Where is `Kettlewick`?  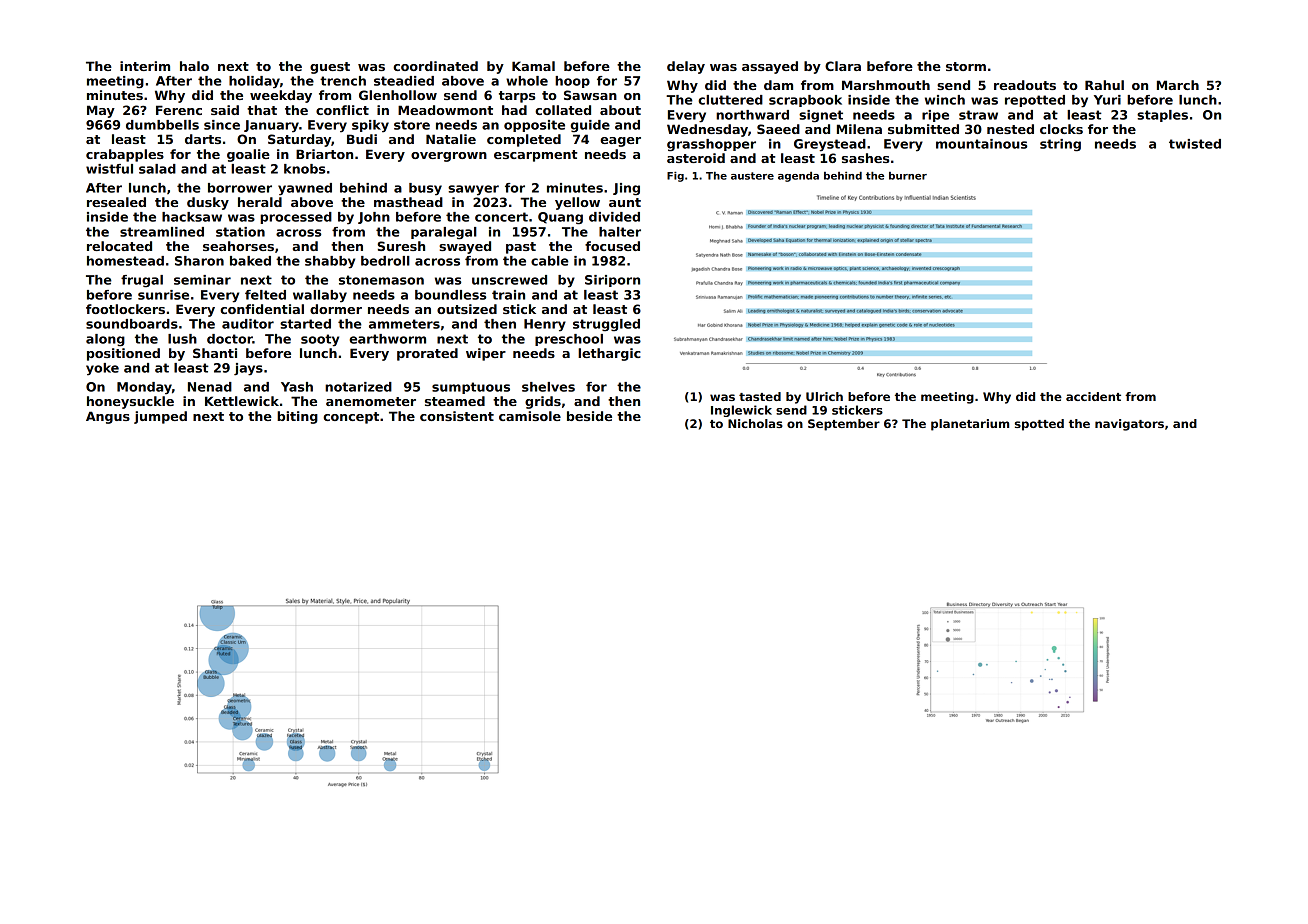 Kettlewick is located at coordinates (242, 401).
